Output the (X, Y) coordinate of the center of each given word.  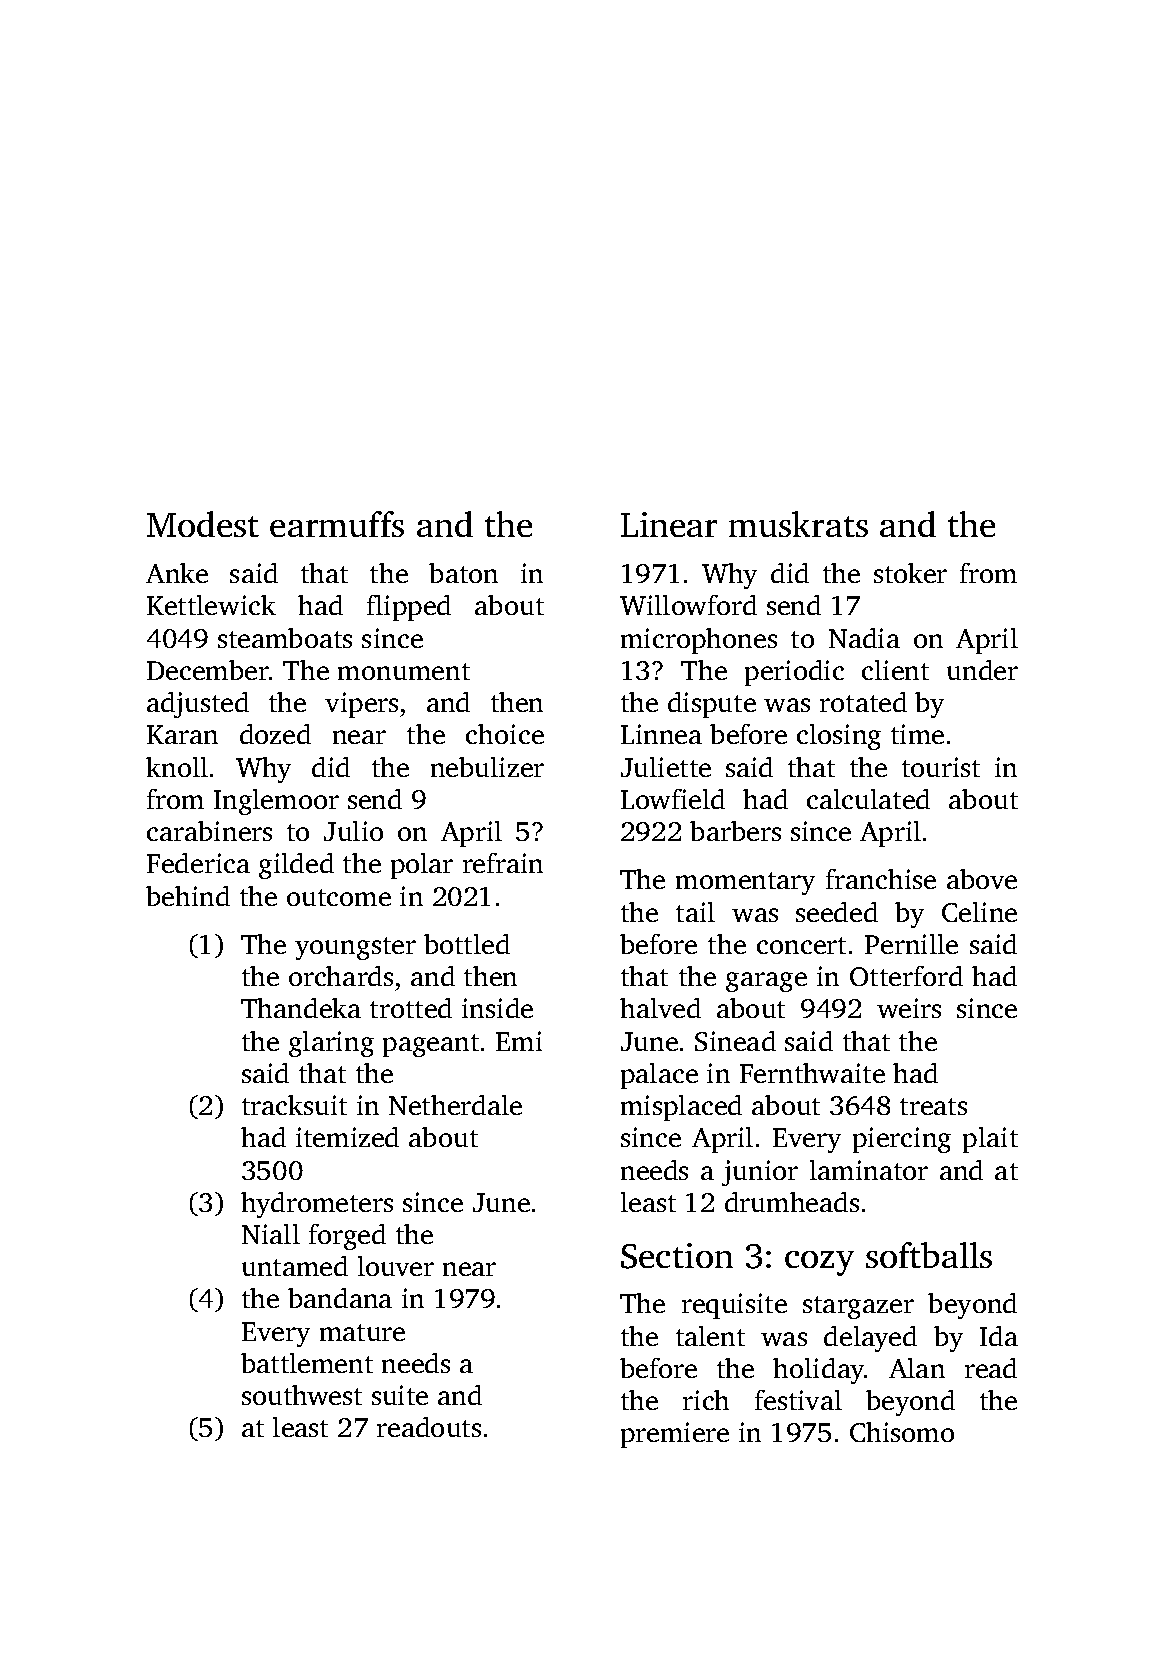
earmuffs (337, 524)
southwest (302, 1395)
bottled (467, 944)
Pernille (911, 944)
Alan (917, 1368)
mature (362, 1332)
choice (505, 734)
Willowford (688, 605)
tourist (941, 767)
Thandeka (301, 1008)
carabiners (209, 831)
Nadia (864, 638)
